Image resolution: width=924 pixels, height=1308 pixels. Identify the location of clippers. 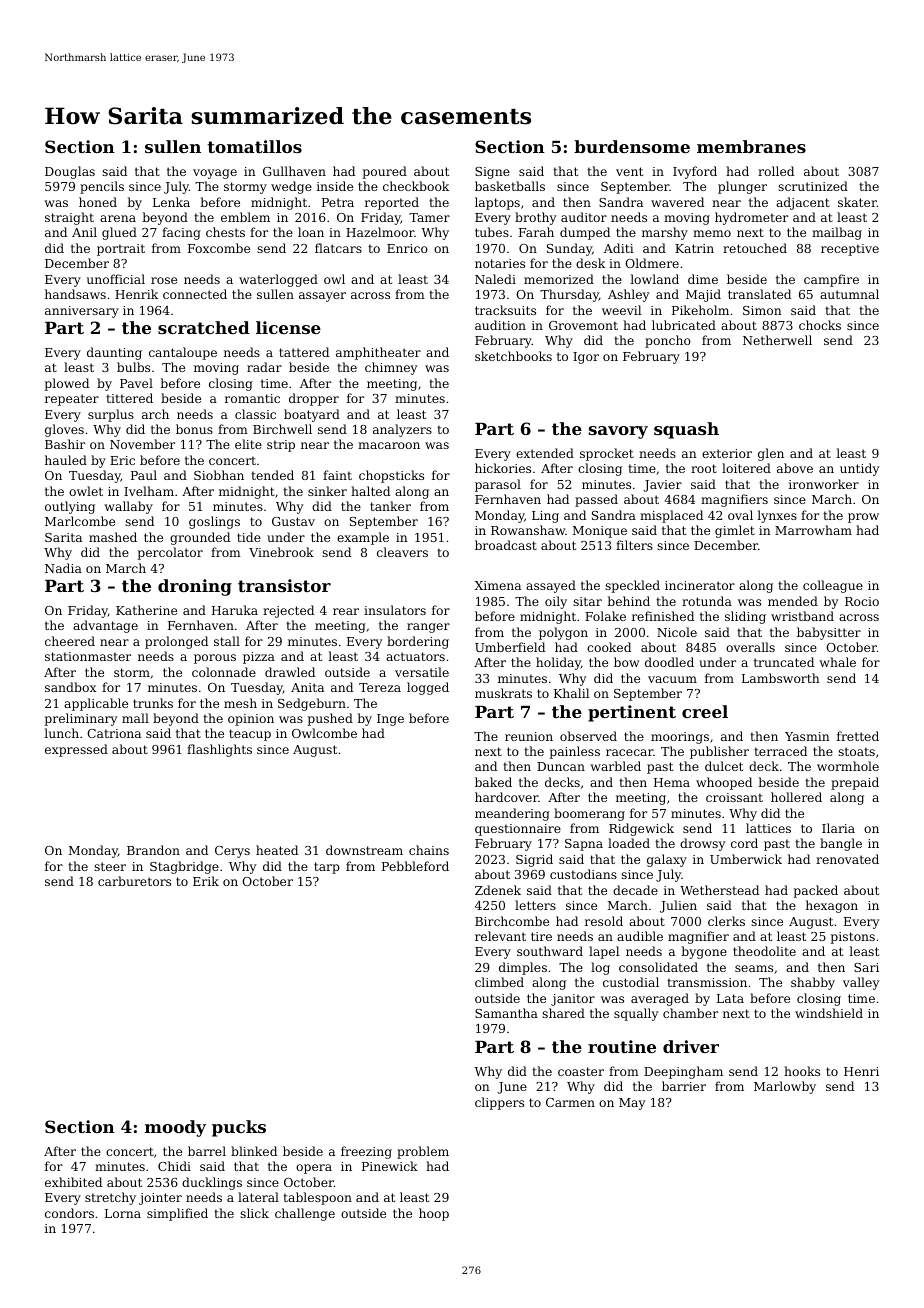
(499, 1103).
